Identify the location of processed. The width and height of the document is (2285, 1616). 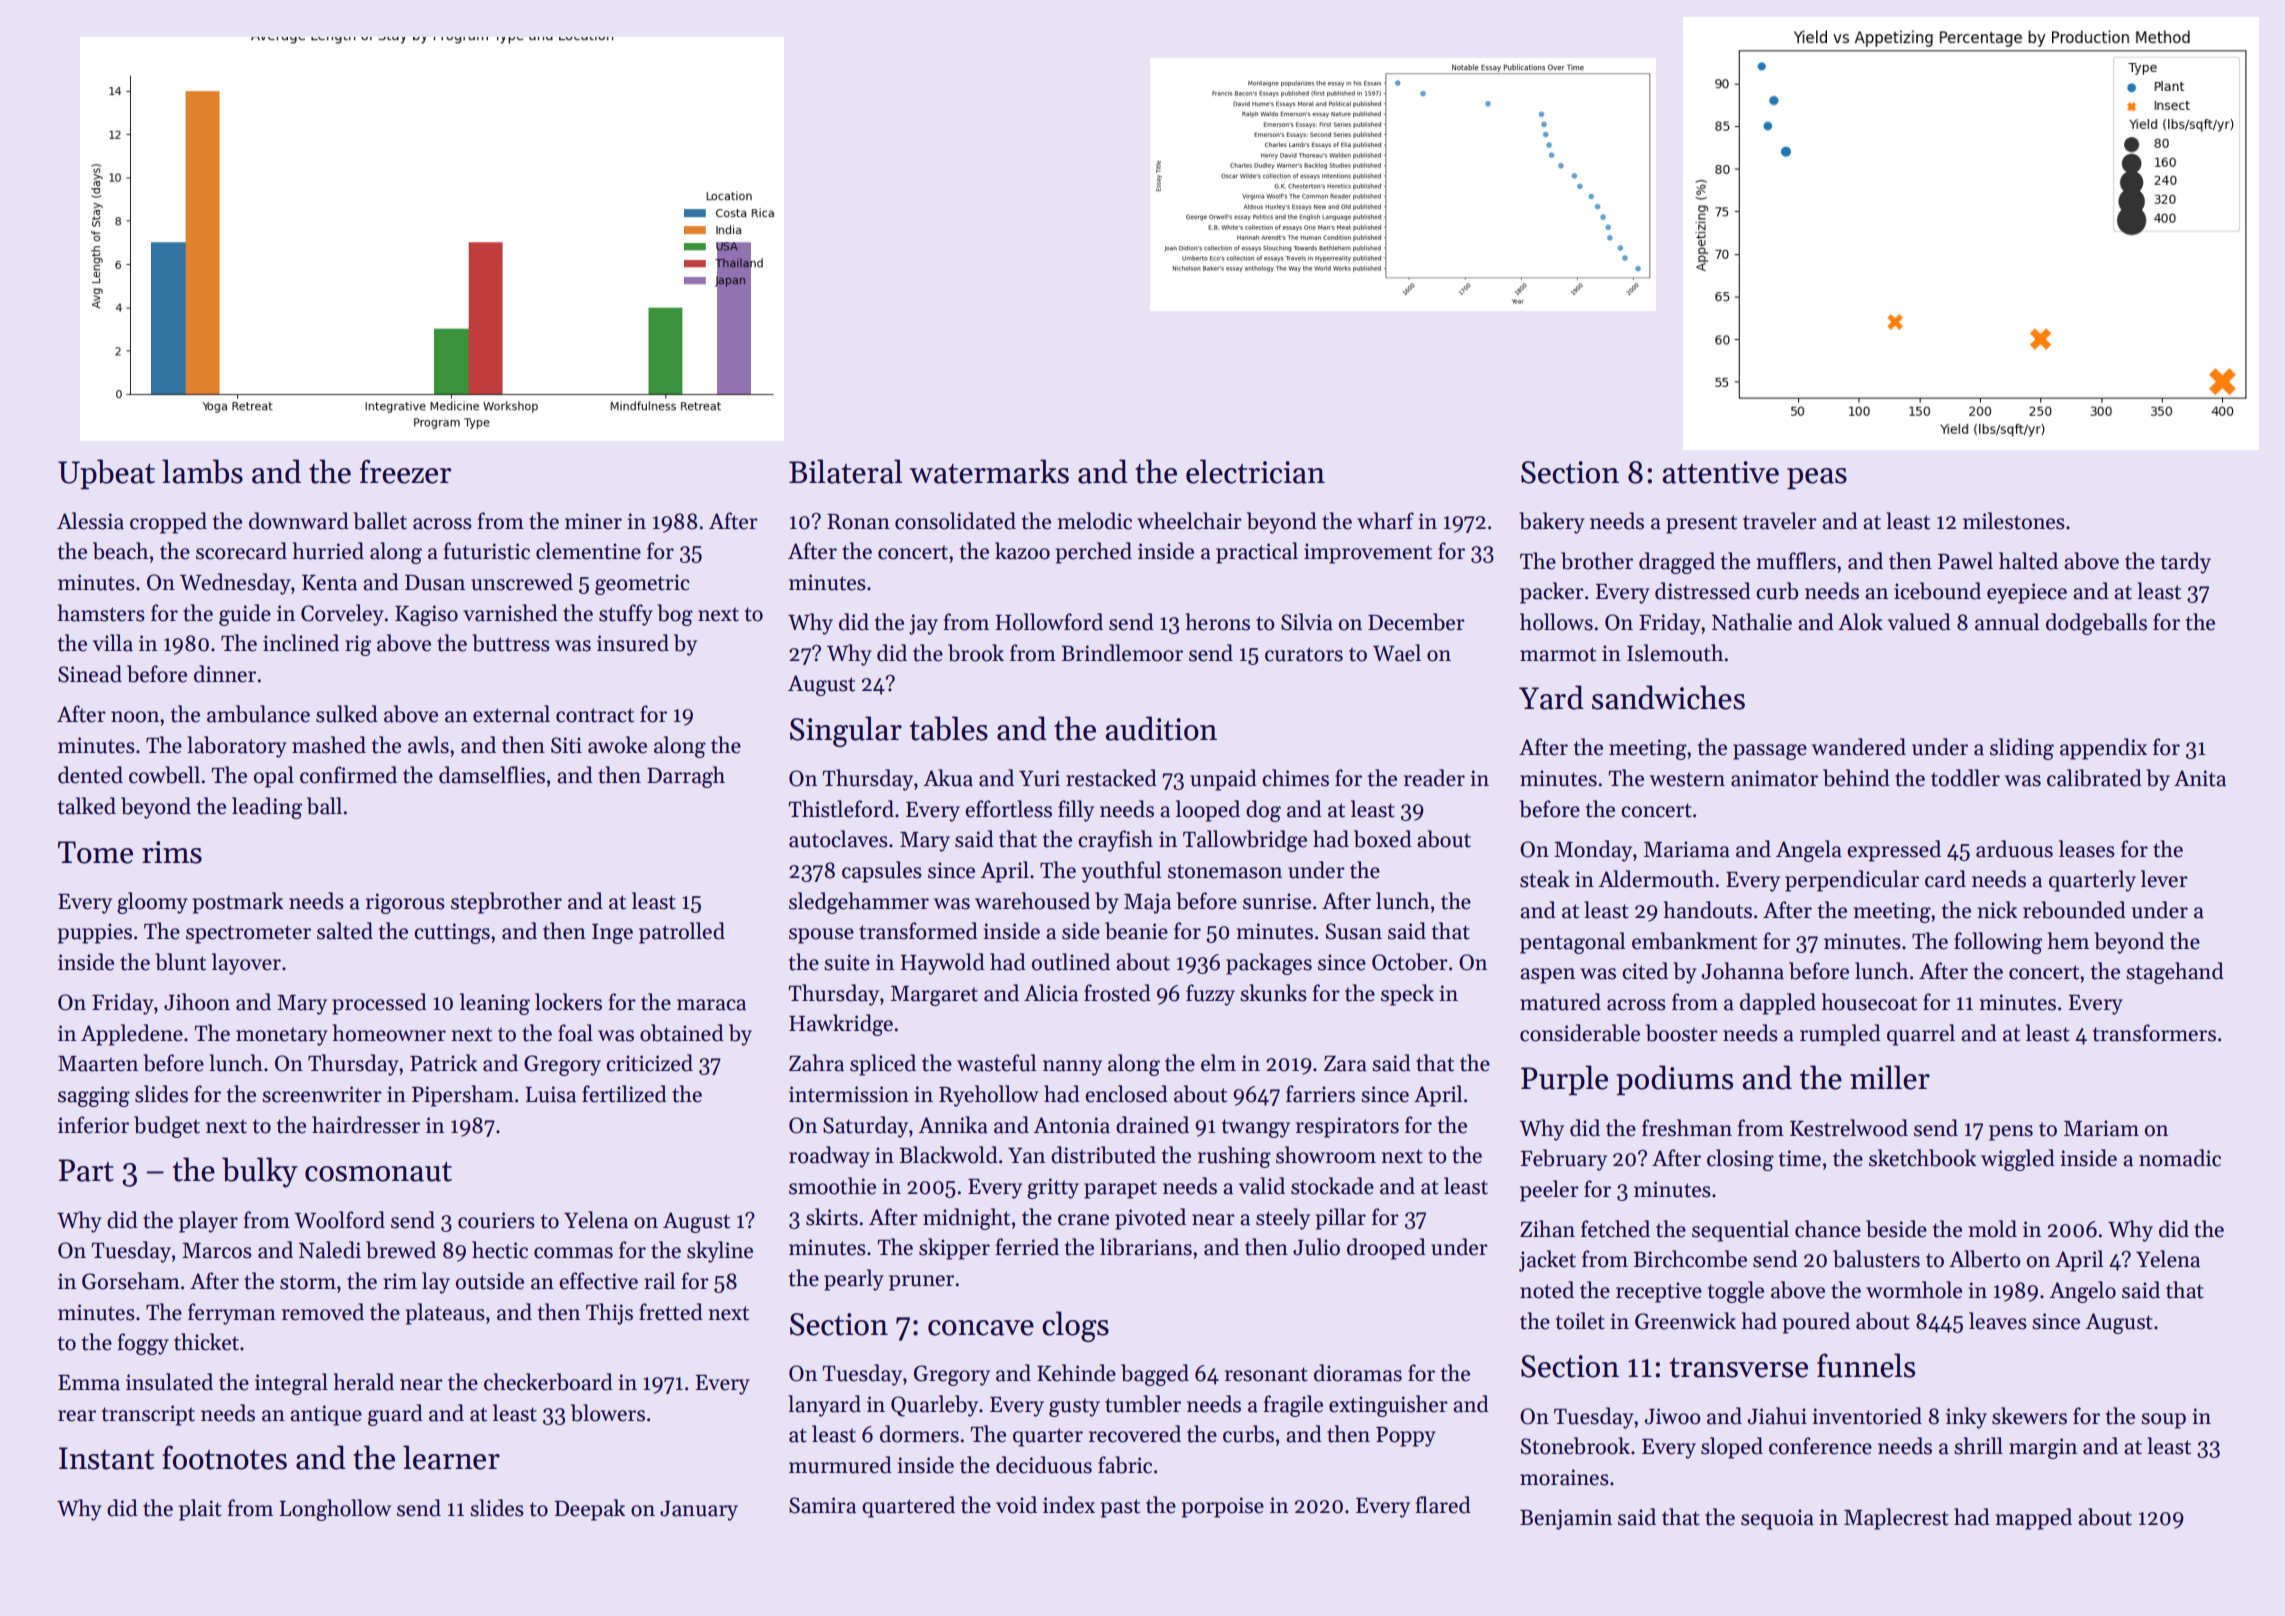
(379, 1004).
